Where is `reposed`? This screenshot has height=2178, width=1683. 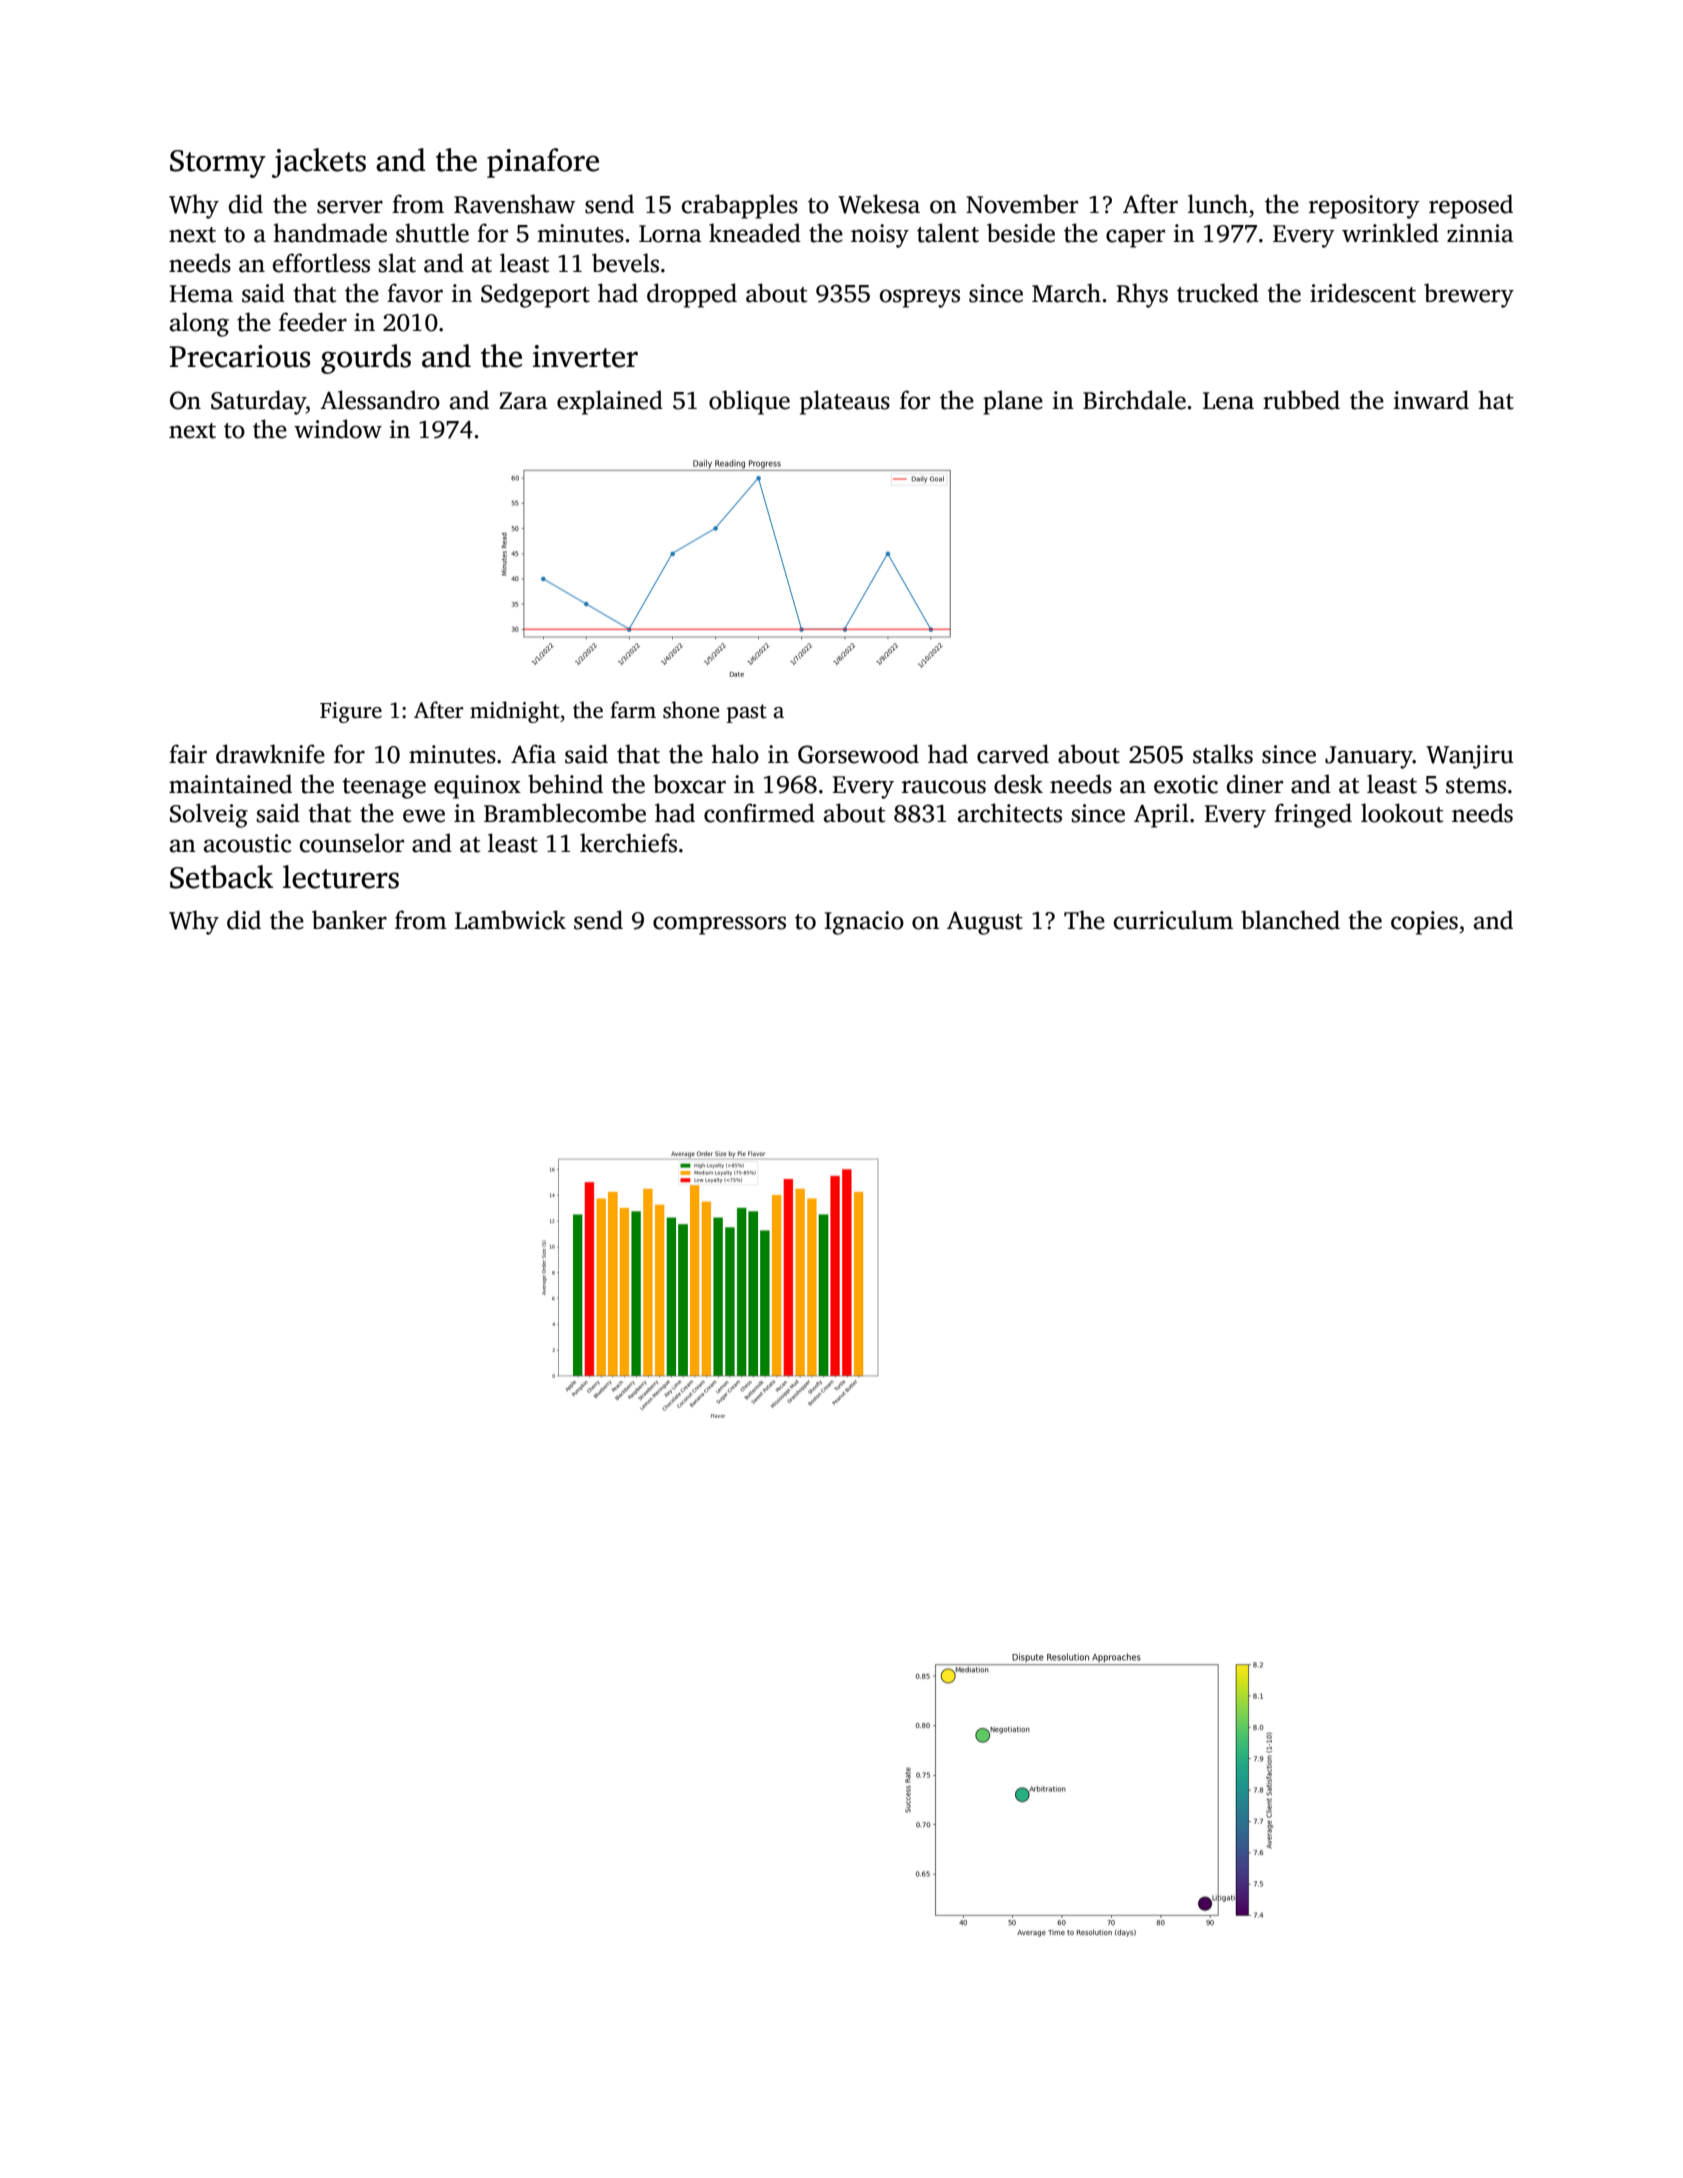
reposed is located at coordinates (1471, 206).
